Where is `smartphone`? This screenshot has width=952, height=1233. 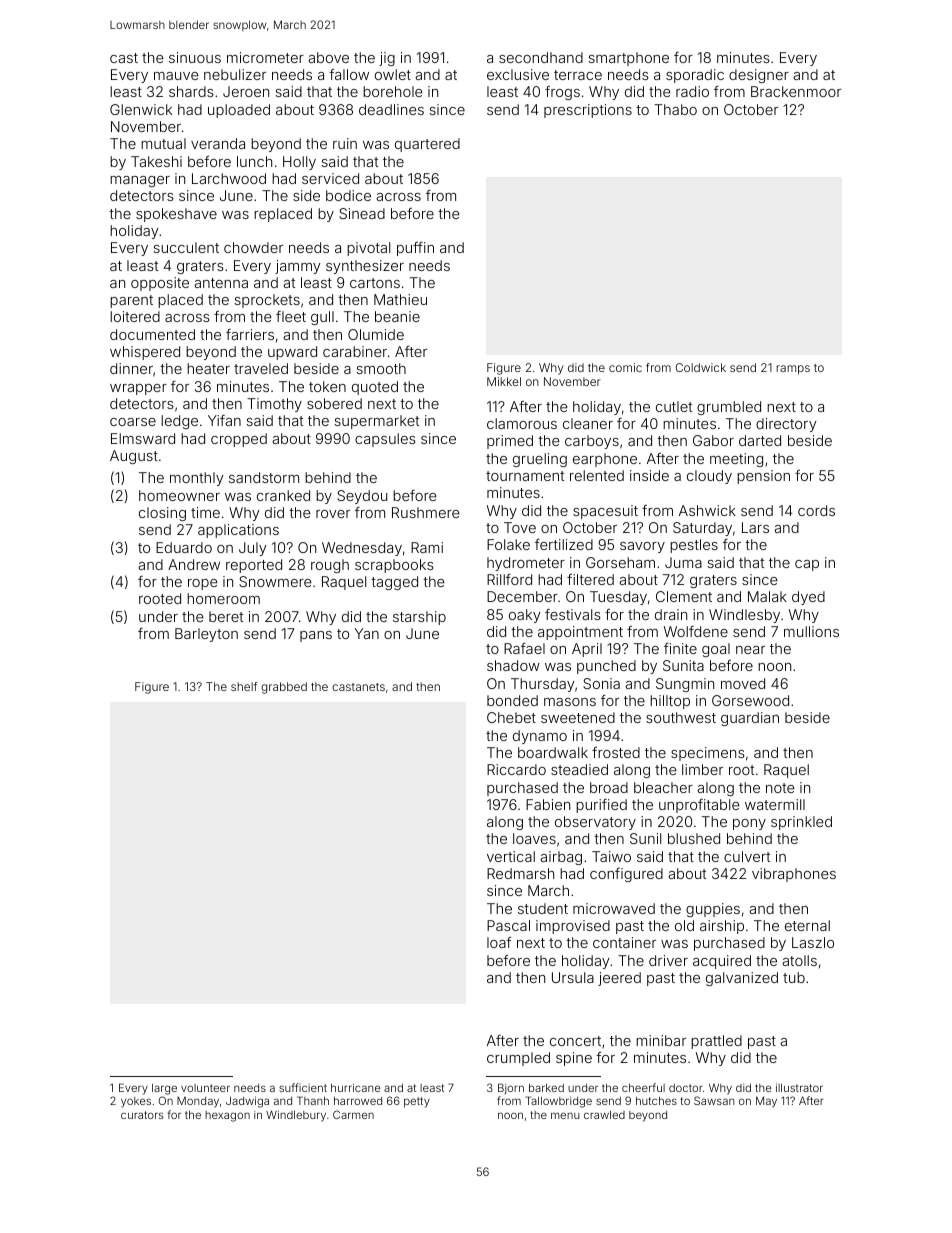 smartphone is located at coordinates (628, 59).
